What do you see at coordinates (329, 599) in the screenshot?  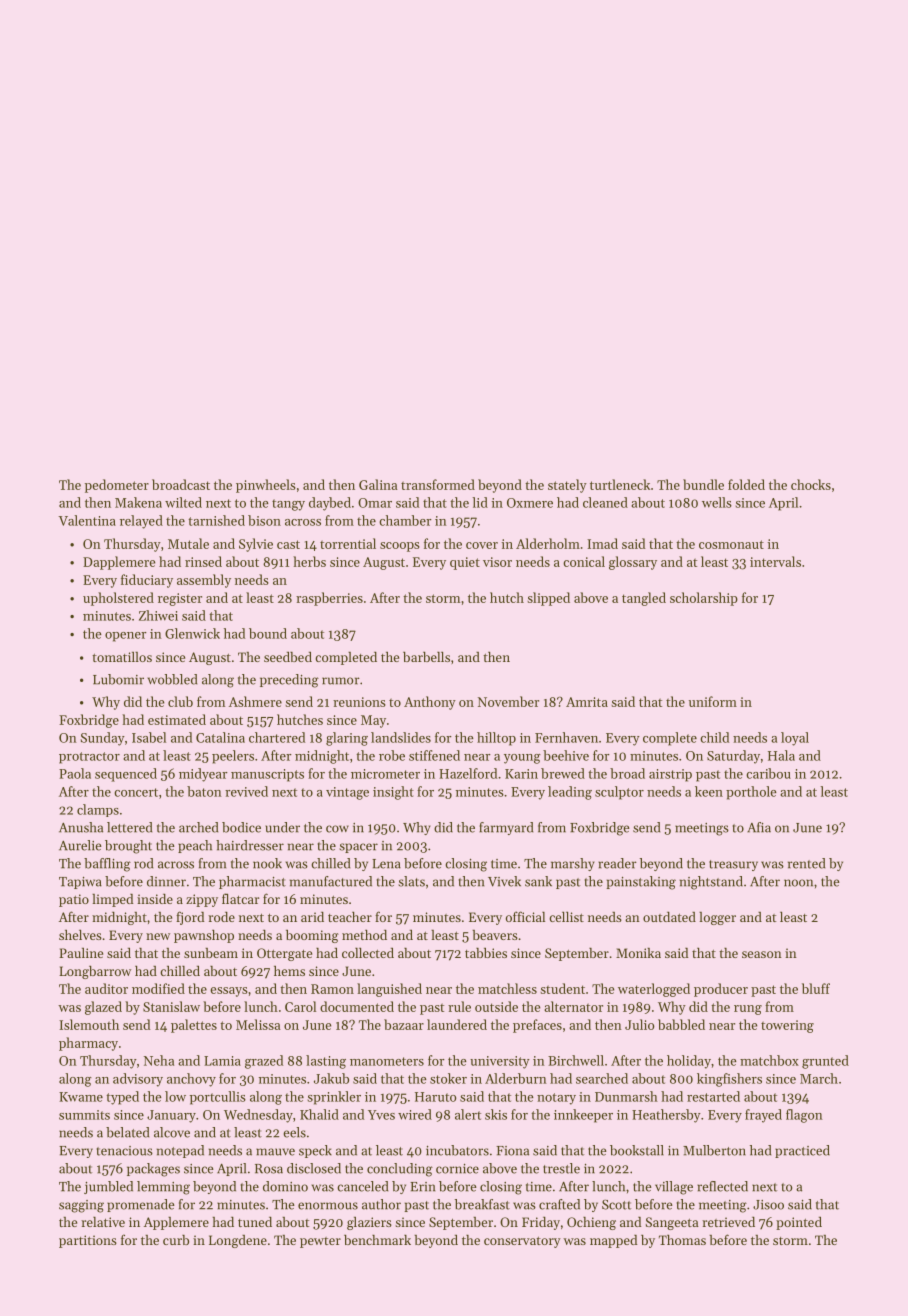 I see `raspberries` at bounding box center [329, 599].
